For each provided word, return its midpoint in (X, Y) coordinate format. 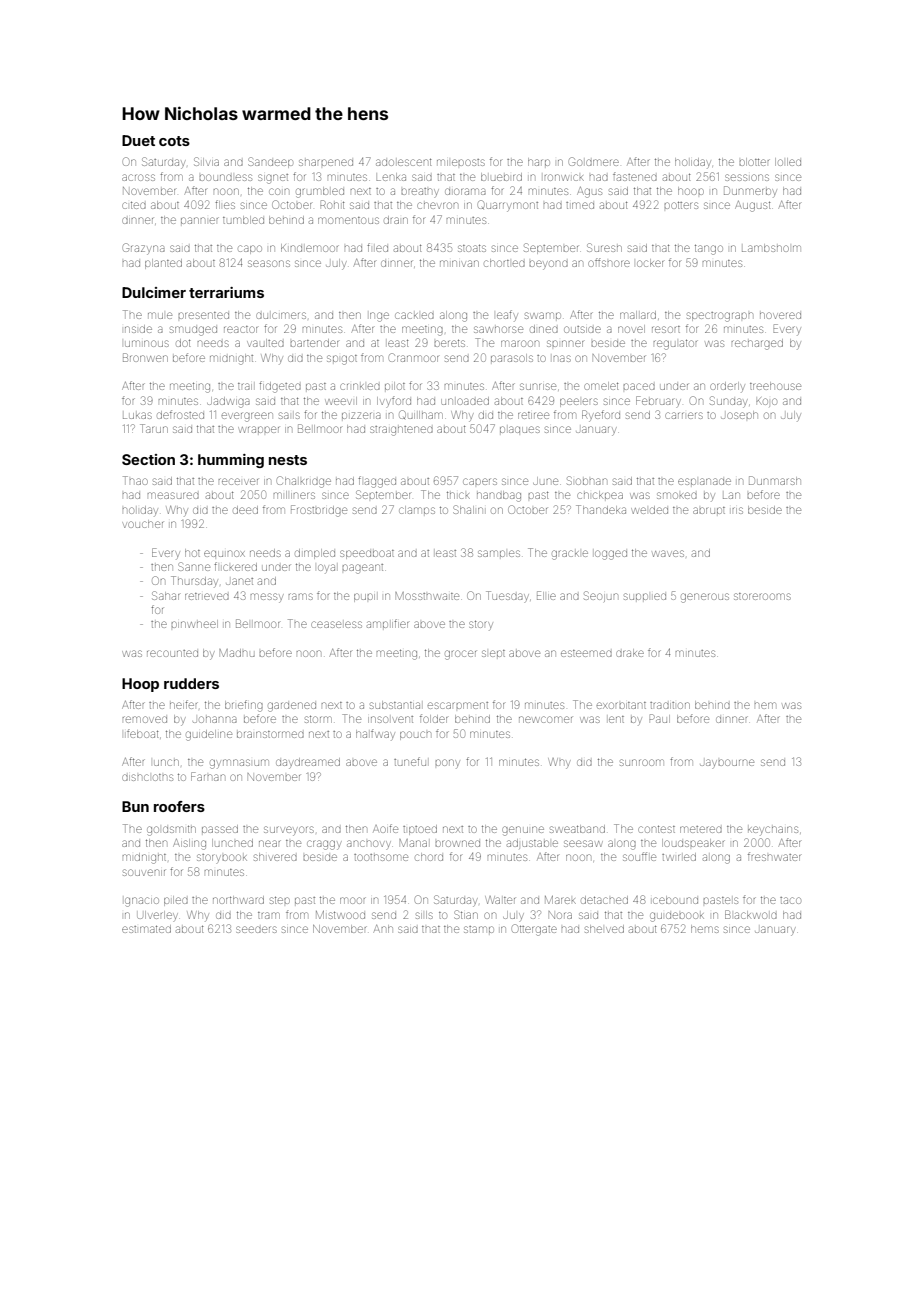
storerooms (762, 596)
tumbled (243, 220)
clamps (417, 510)
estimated (146, 929)
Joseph (739, 415)
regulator (676, 345)
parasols (512, 358)
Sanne (194, 566)
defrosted (180, 414)
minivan (459, 263)
